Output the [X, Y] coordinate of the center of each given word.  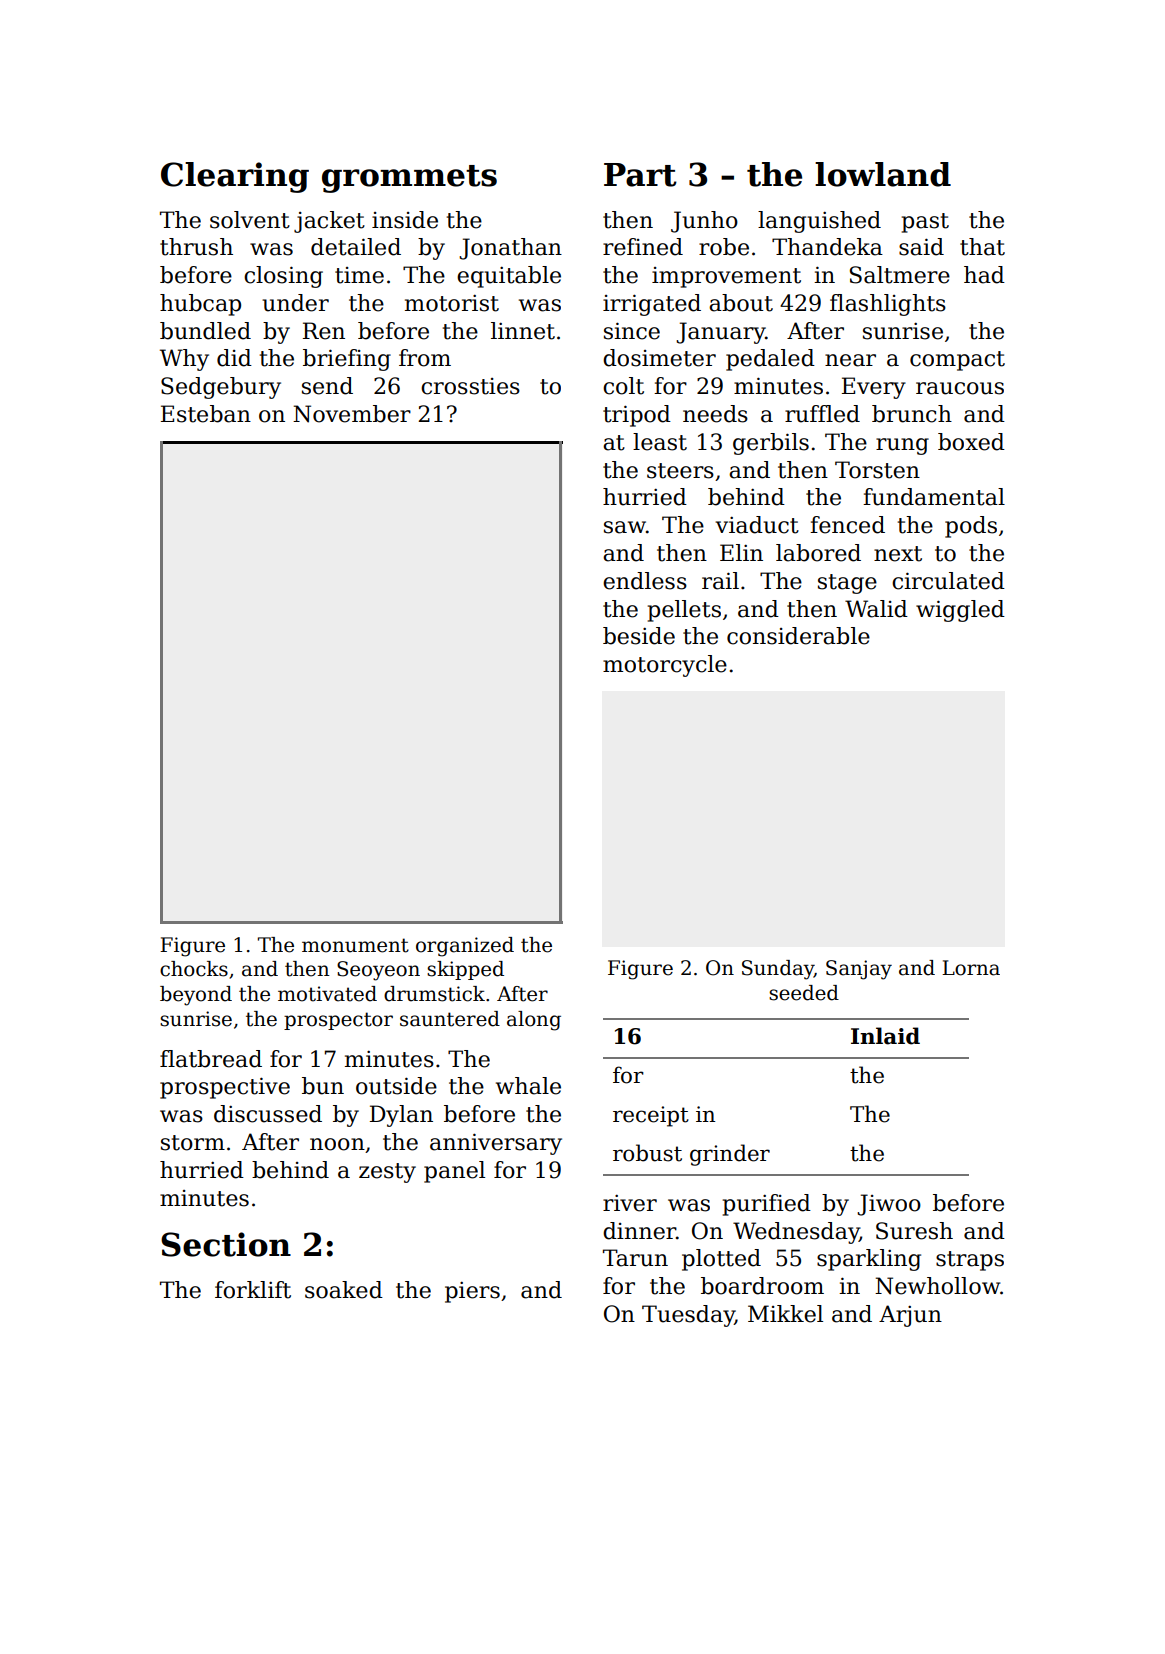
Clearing [235, 177]
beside [639, 636]
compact [957, 361]
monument [355, 945]
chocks [194, 969]
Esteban [206, 414]
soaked [344, 1290]
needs [715, 414]
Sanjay [859, 970]
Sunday [778, 970]
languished [819, 222]
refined [643, 247]
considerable [798, 636]
